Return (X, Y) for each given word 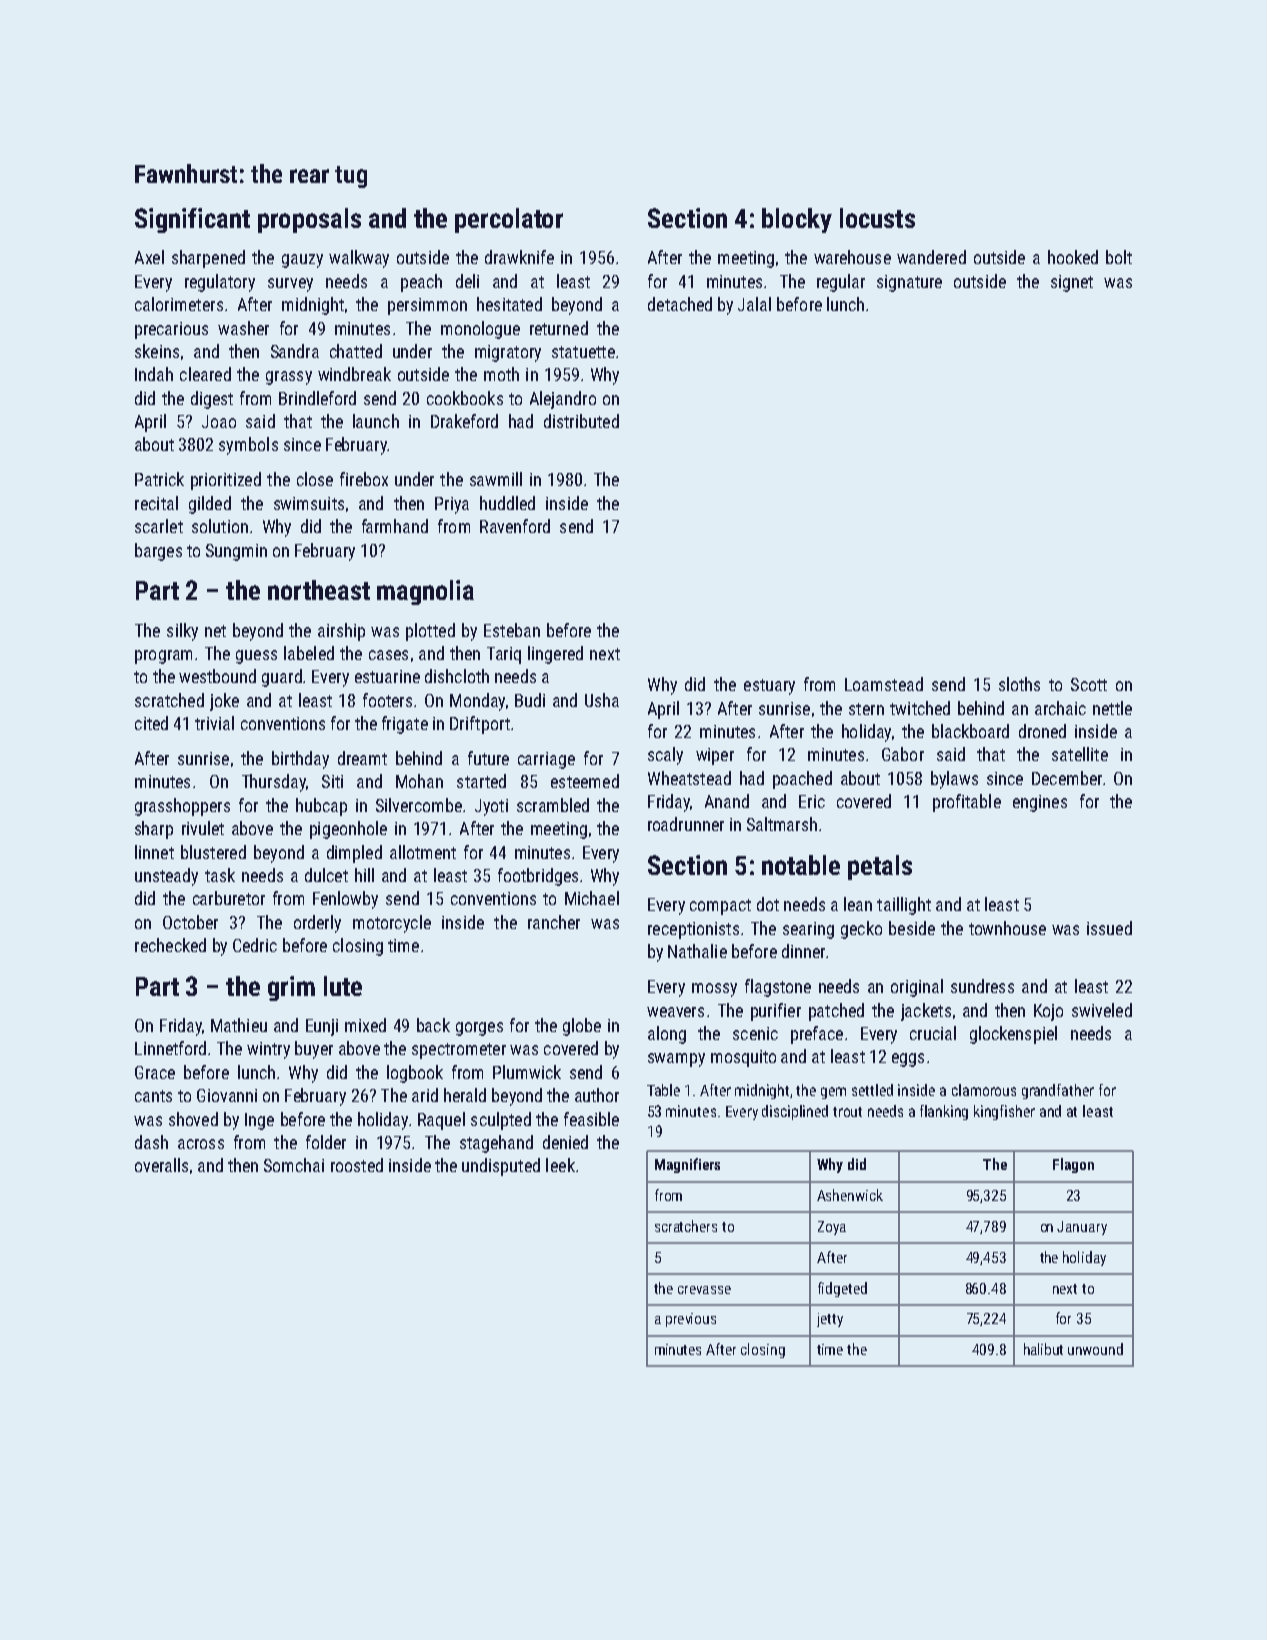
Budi (530, 700)
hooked (1073, 257)
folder (326, 1142)
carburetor (229, 898)
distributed (581, 421)
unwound (1095, 1349)
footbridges (538, 877)
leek (560, 1165)
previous (691, 1320)
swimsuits (309, 503)
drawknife (519, 257)
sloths (1019, 684)
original (917, 988)
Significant (192, 220)
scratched (169, 700)
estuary (769, 687)
